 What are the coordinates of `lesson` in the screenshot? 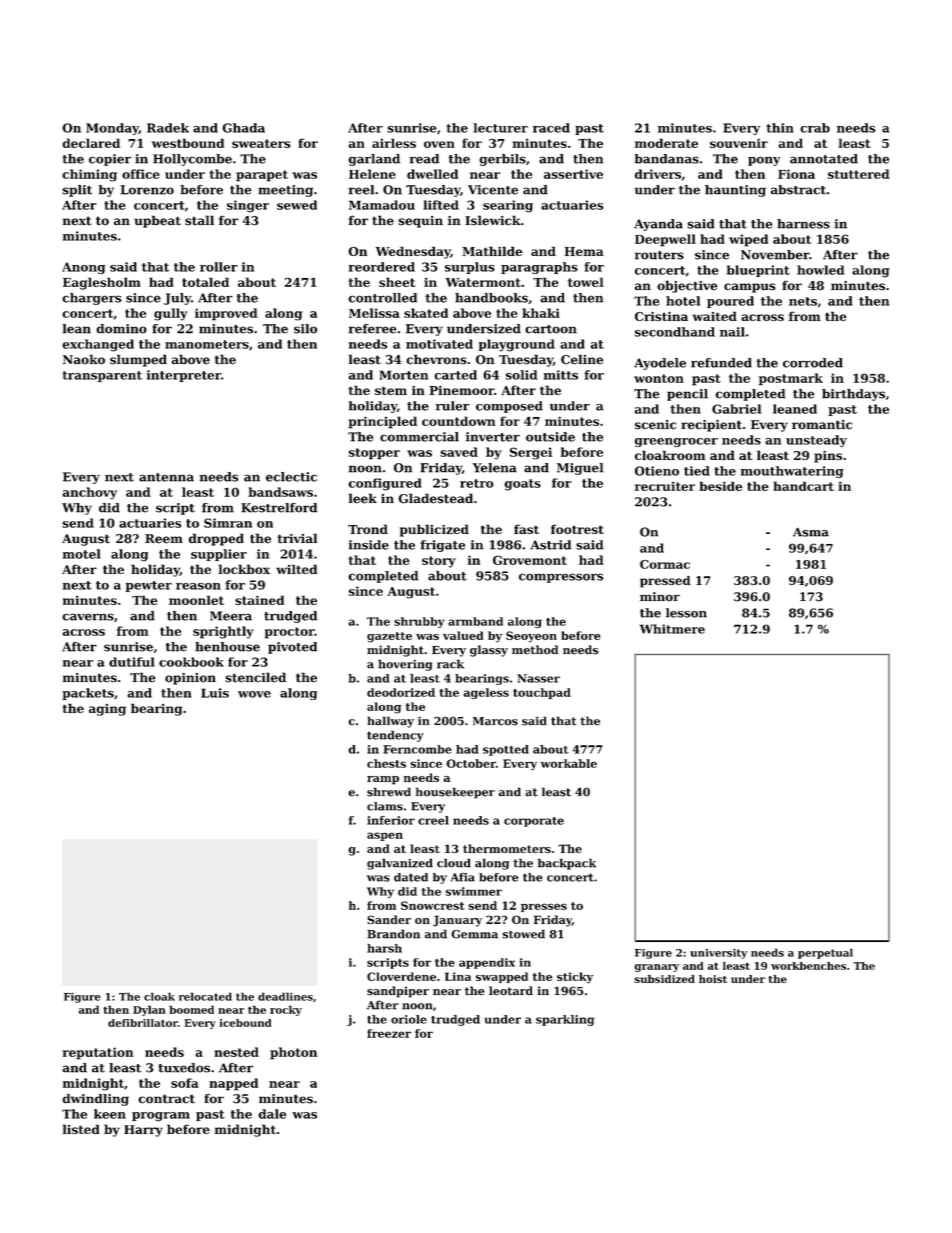 It's located at (686, 613).
